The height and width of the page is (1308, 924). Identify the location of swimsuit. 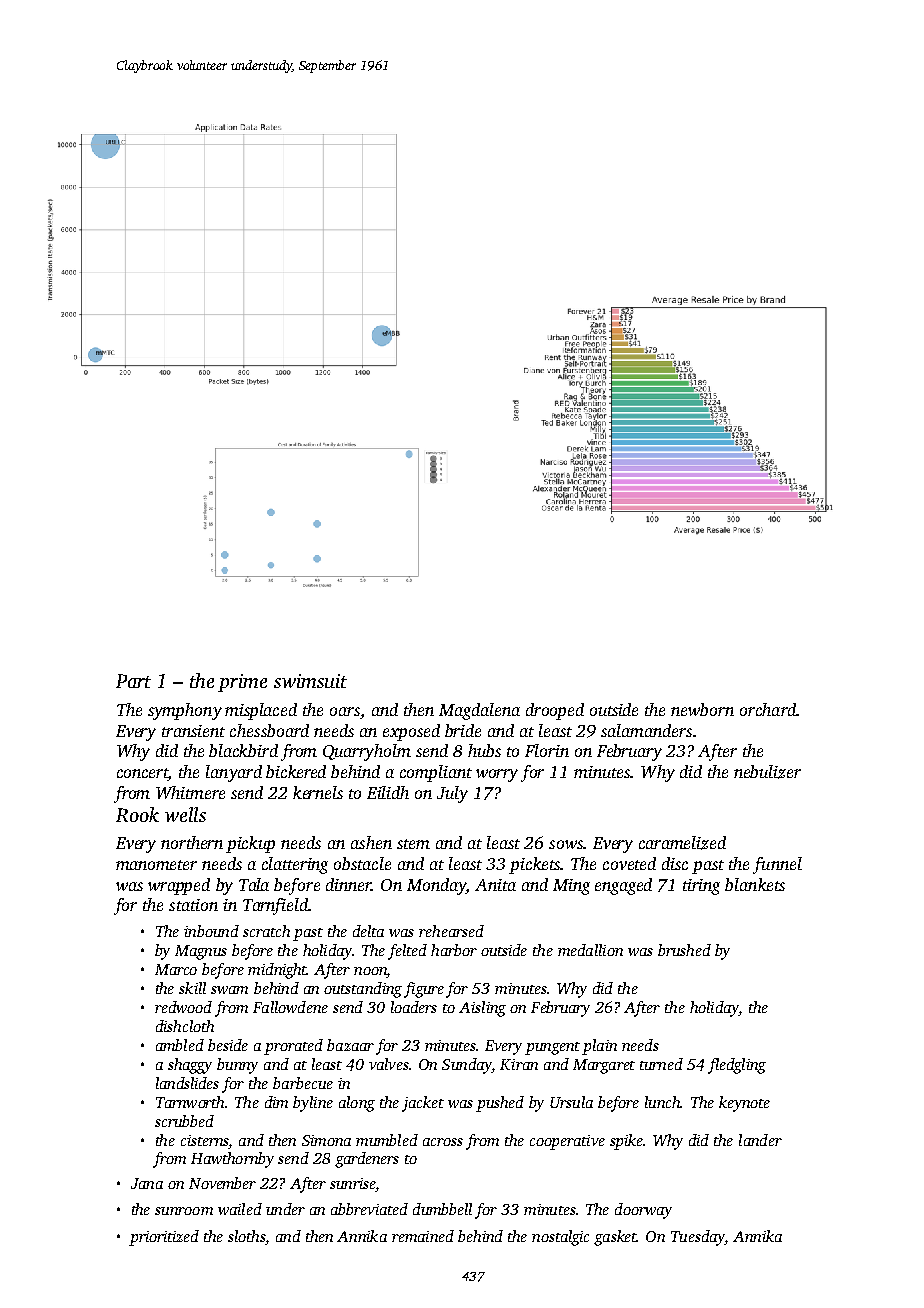
(310, 681).
